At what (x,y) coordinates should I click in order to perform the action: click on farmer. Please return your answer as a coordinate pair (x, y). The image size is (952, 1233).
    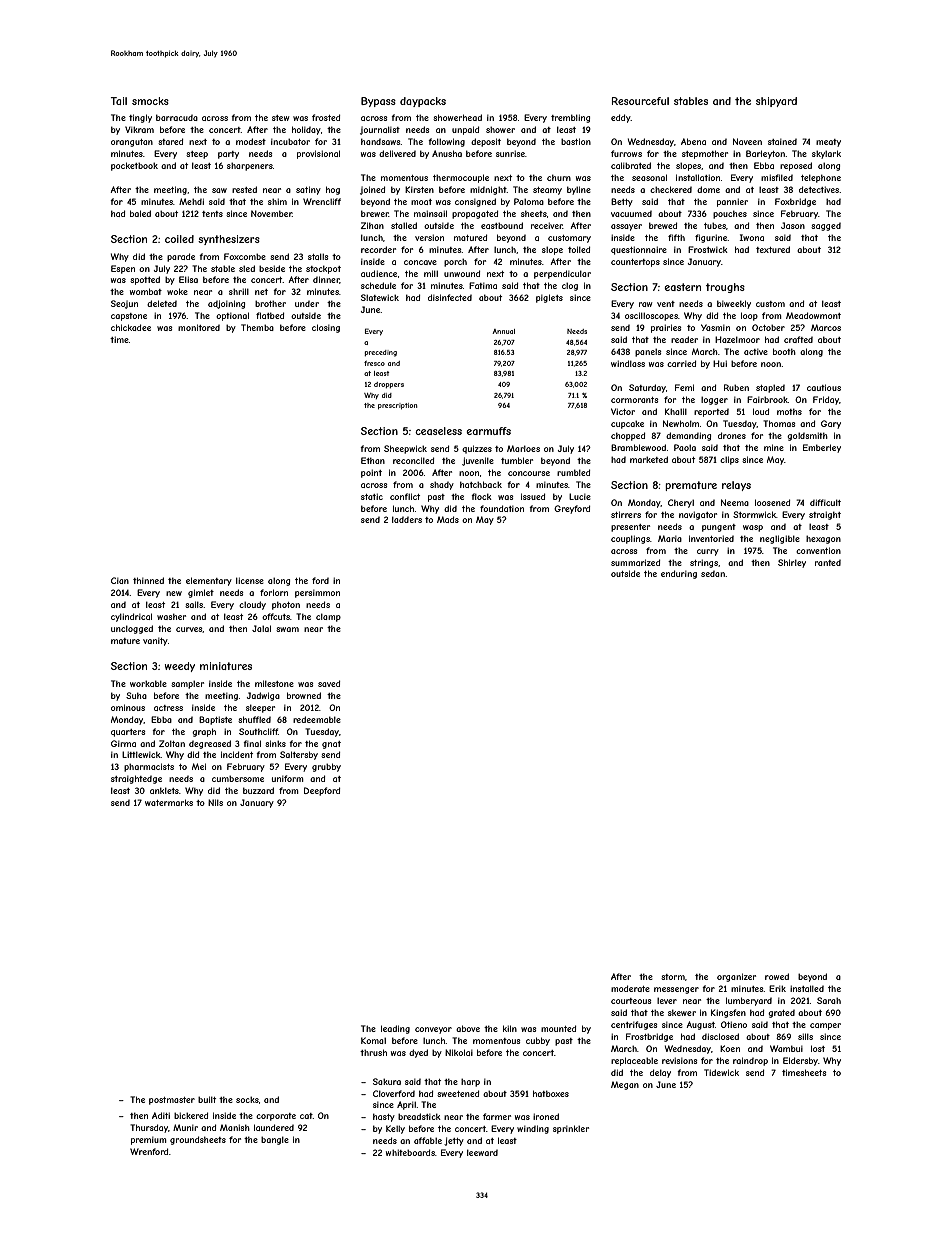
    Looking at the image, I should click on (497, 1116).
